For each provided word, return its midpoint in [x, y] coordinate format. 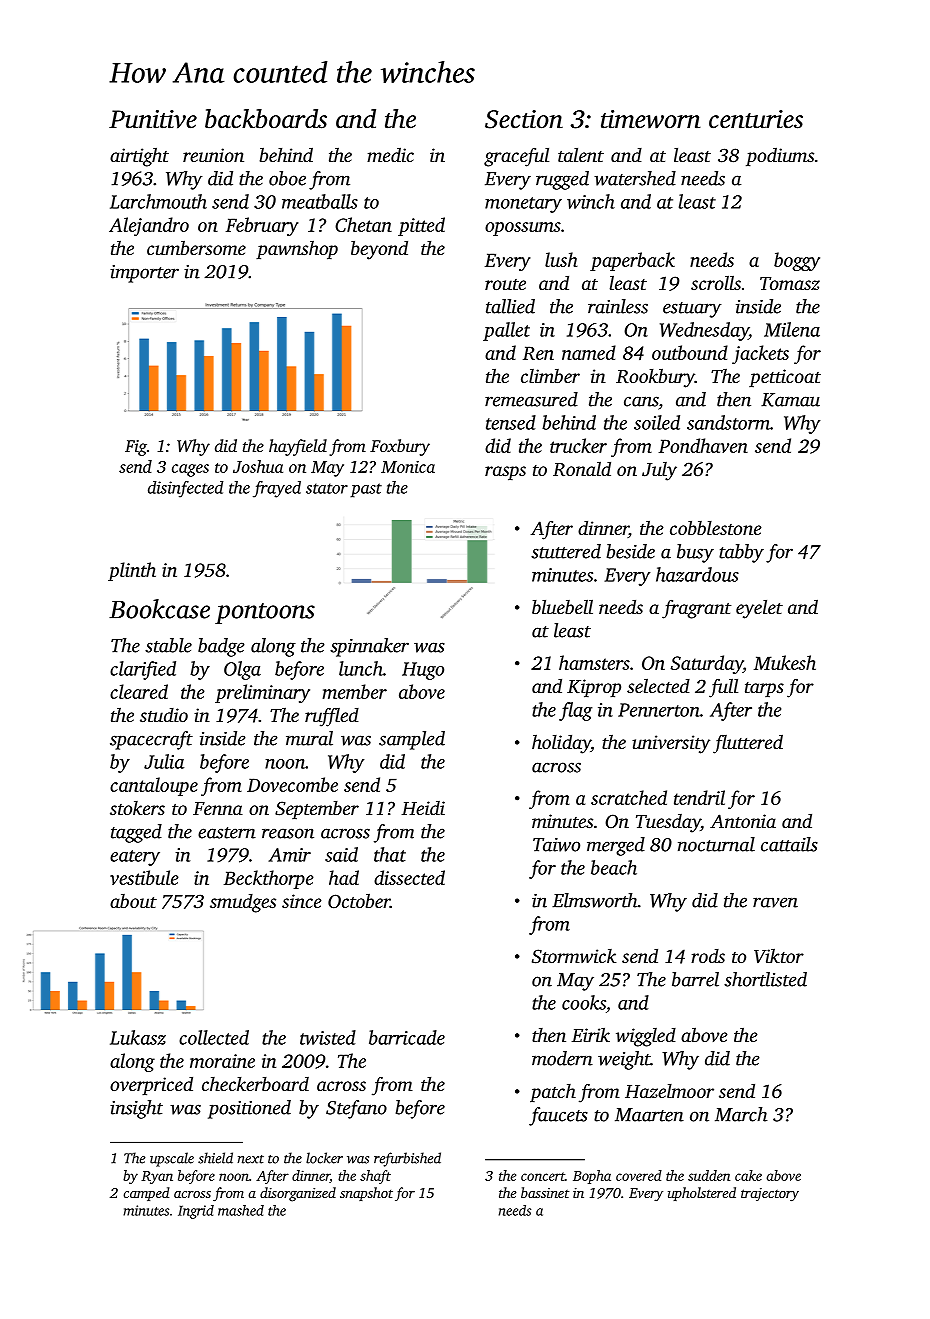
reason [288, 833]
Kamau [790, 400]
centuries [756, 119]
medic [390, 154]
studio [164, 715]
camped [146, 1194]
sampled [412, 740]
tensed [511, 422]
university [671, 744]
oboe [287, 178]
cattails [789, 844]
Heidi [423, 808]
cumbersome [196, 247]
